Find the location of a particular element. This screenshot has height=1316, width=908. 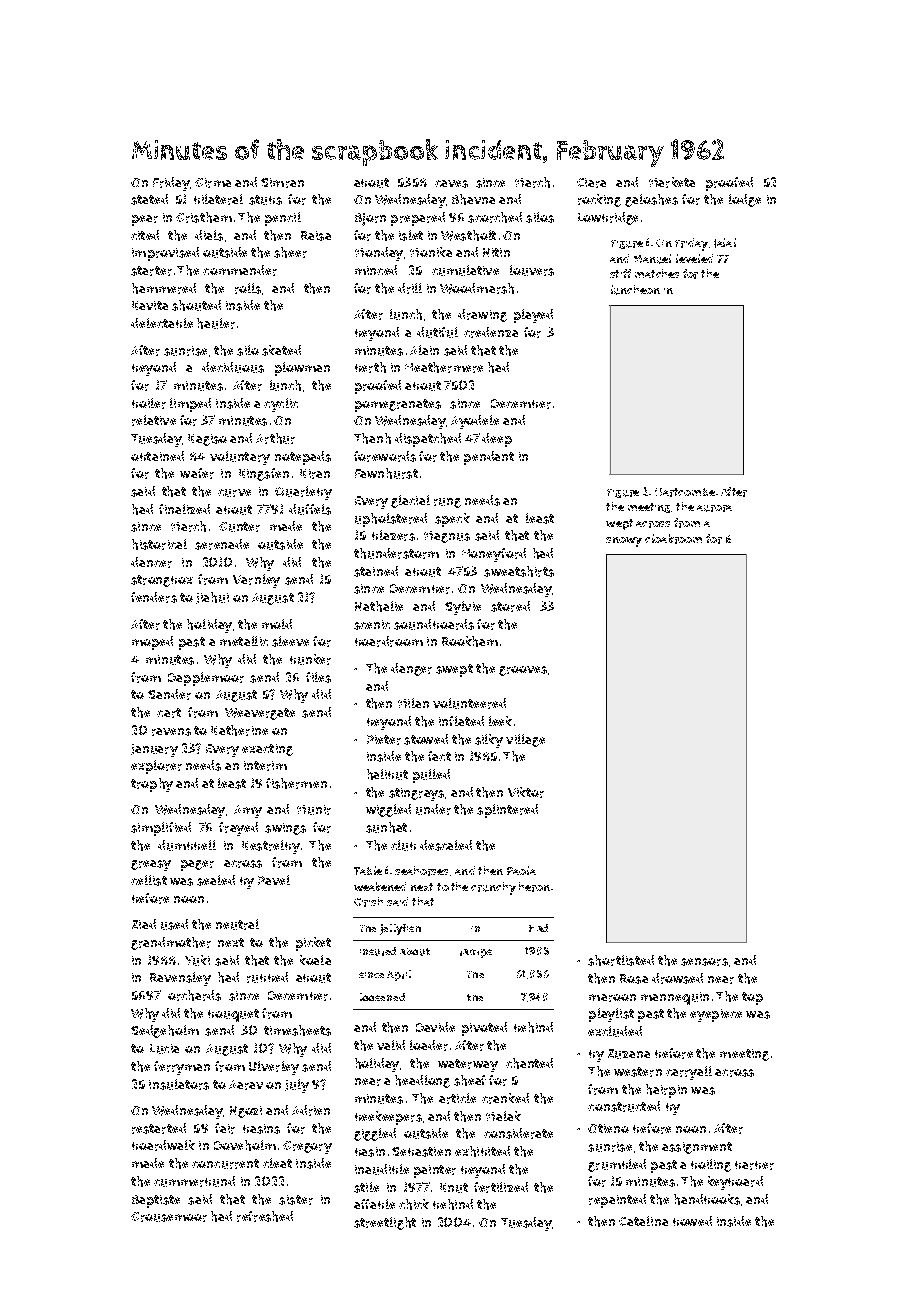

heron is located at coordinates (534, 887).
